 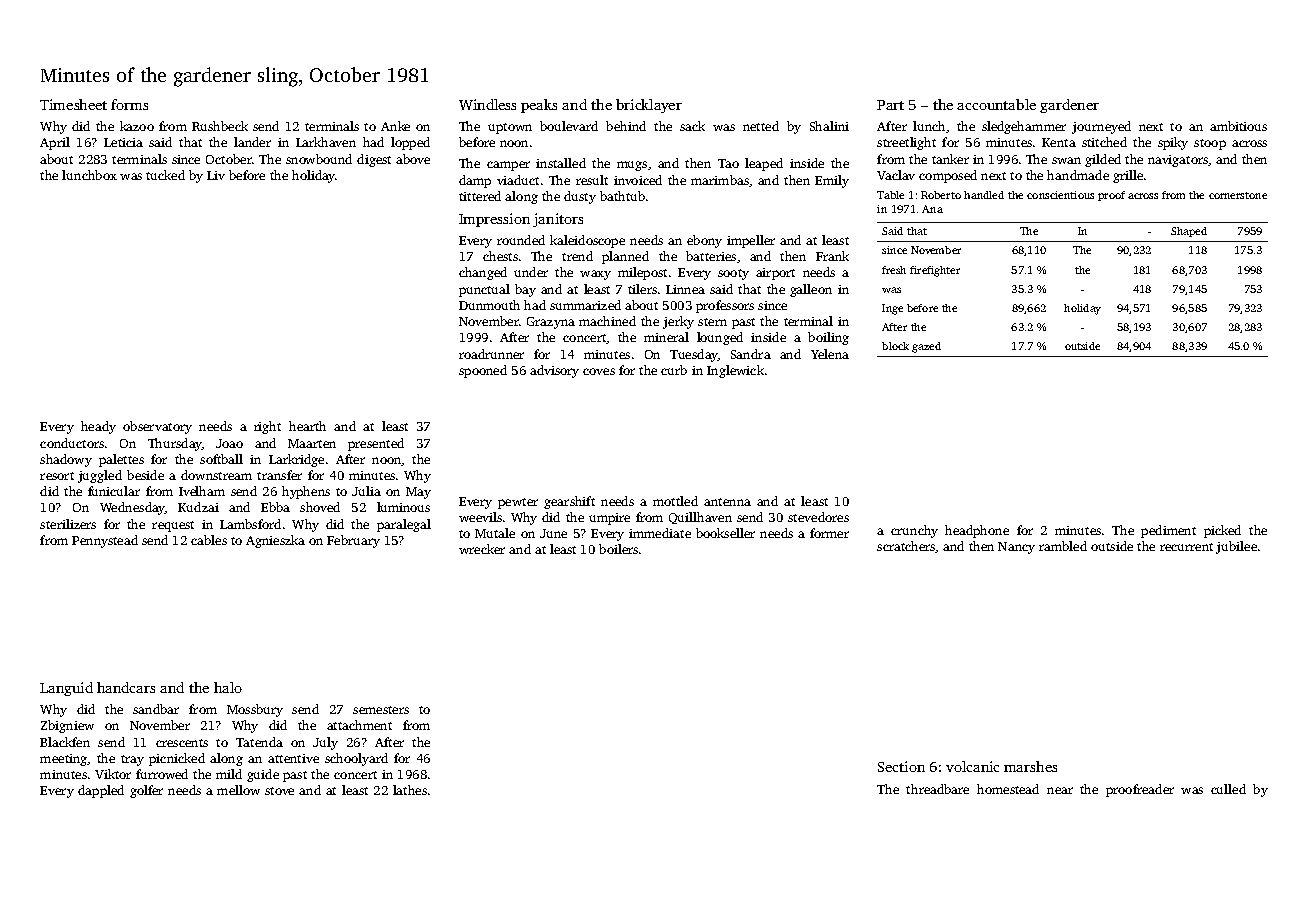 What do you see at coordinates (895, 346) in the screenshot?
I see `block` at bounding box center [895, 346].
